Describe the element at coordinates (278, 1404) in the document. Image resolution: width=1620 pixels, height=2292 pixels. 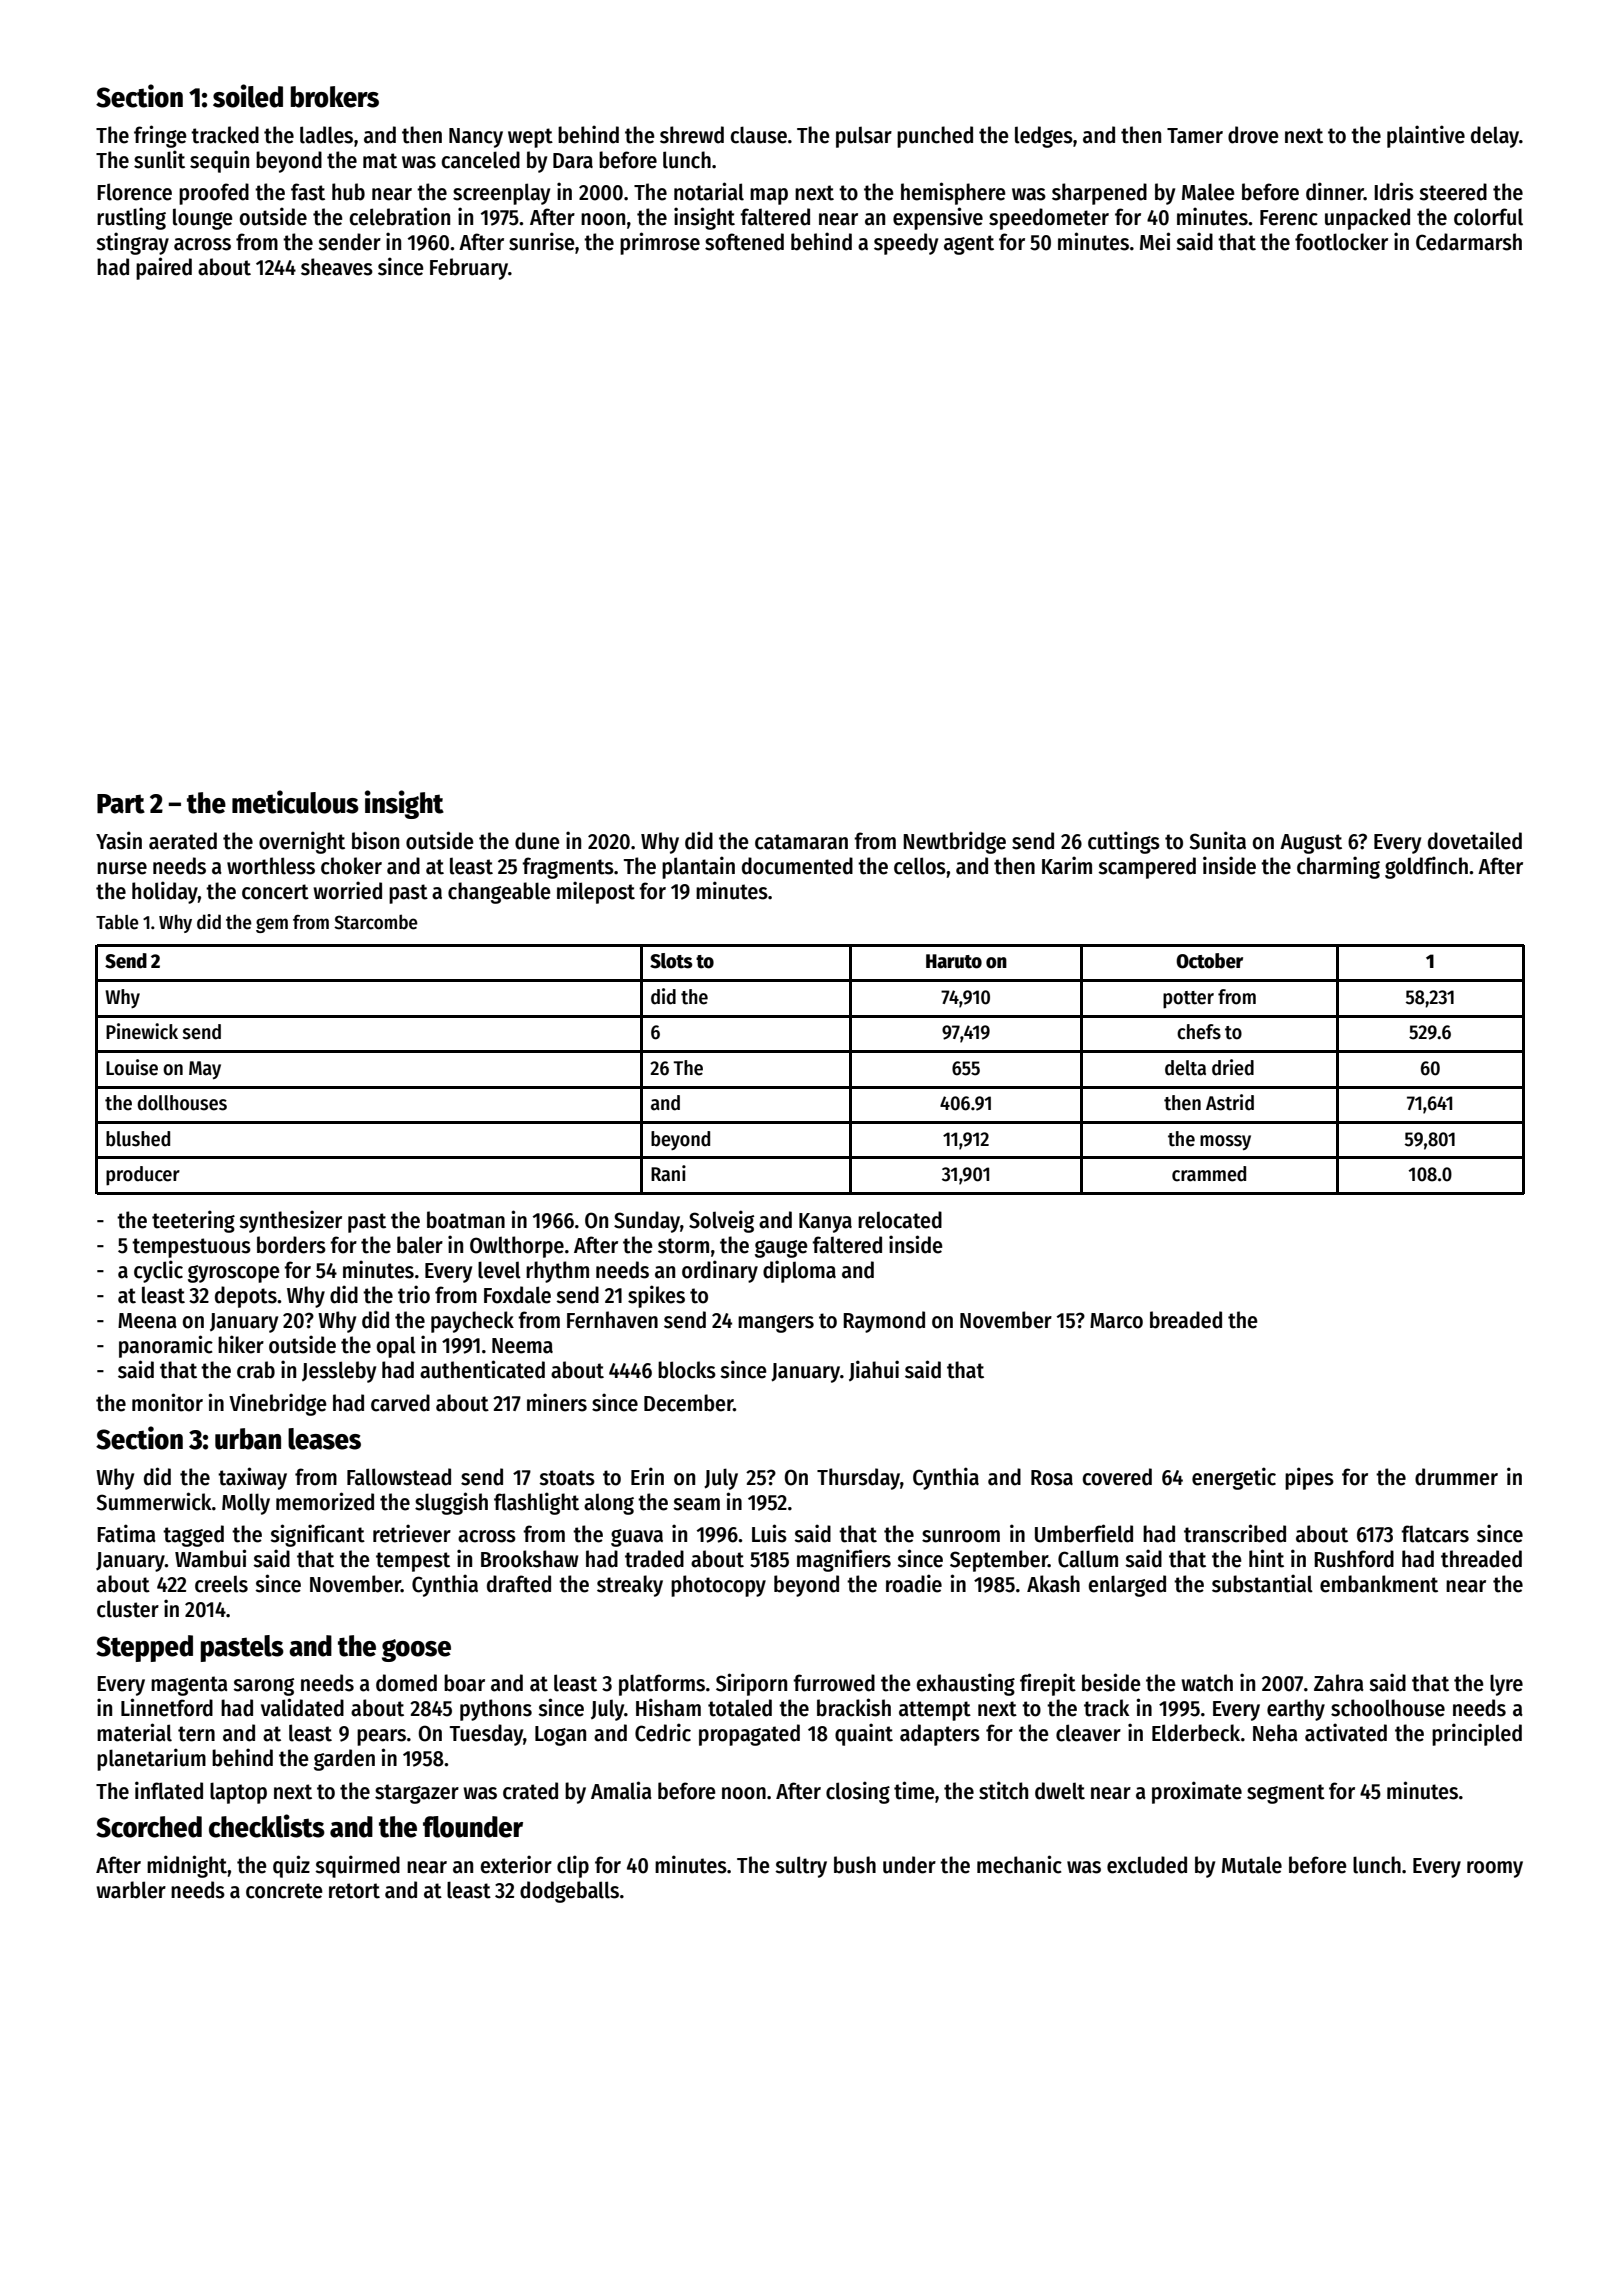
I see `Vinebridge` at that location.
